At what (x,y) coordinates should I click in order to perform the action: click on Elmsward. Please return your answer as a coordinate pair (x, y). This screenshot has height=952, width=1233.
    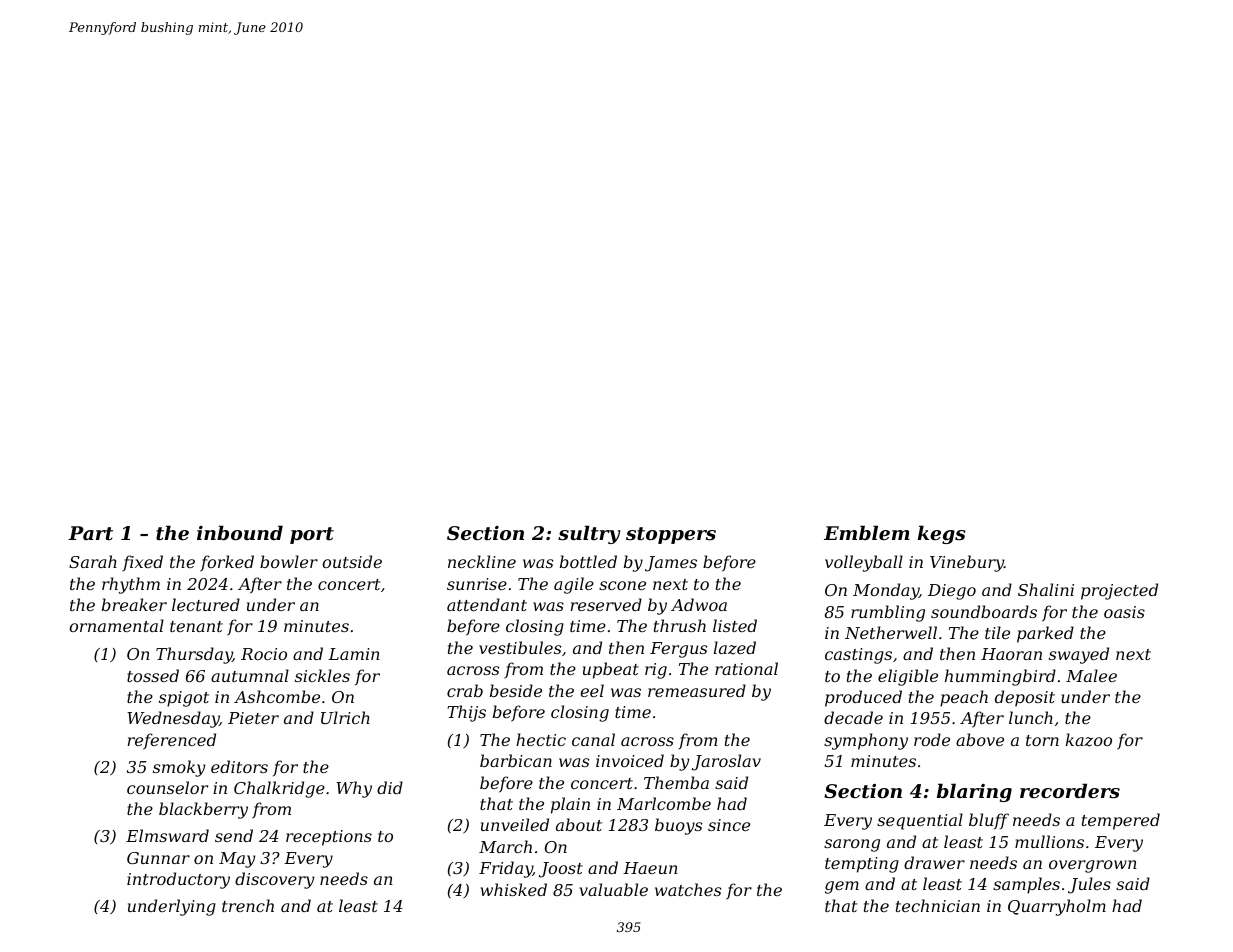
    Looking at the image, I should click on (167, 835).
